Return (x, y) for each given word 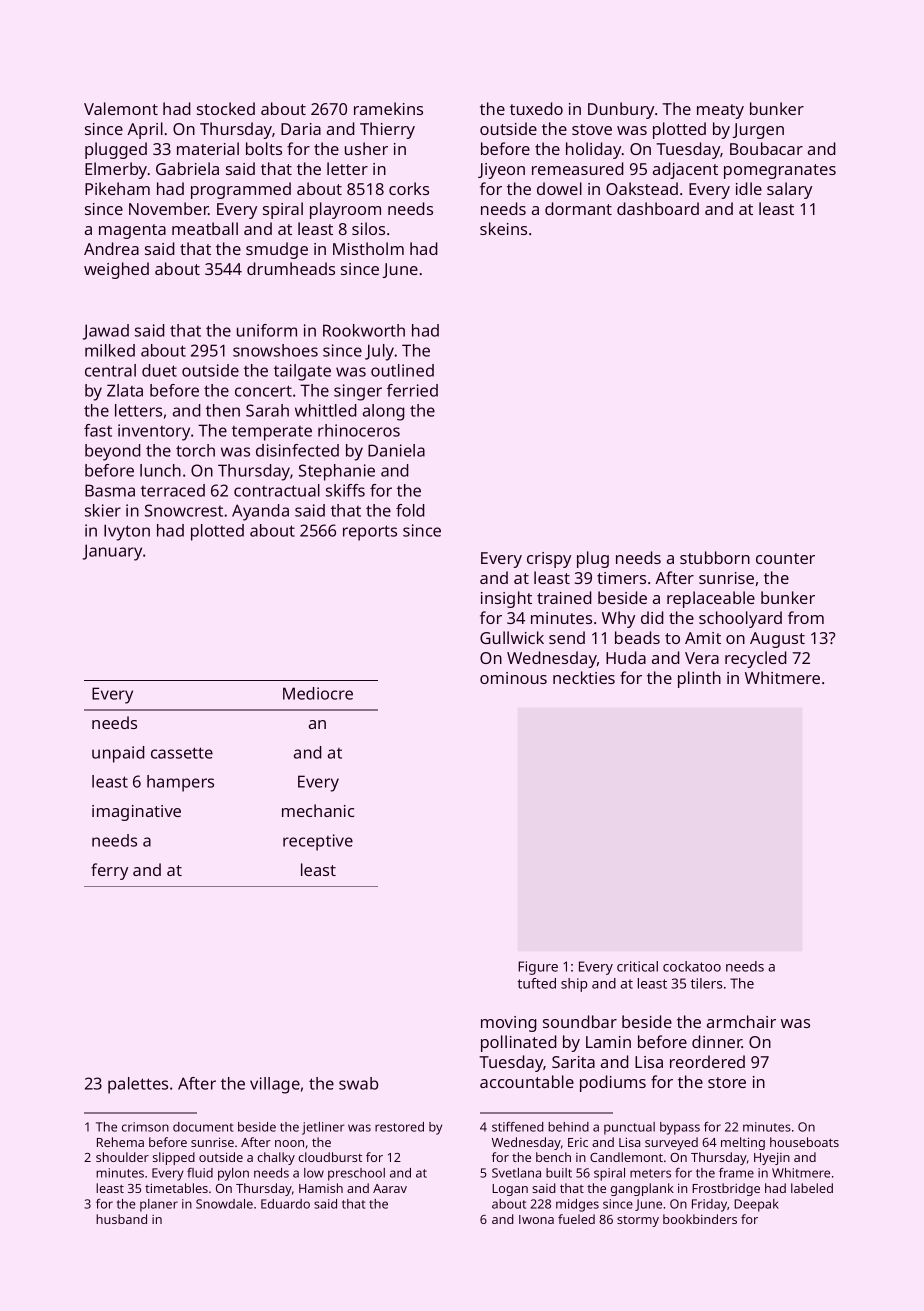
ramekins (388, 108)
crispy (549, 560)
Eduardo (285, 1204)
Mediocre (318, 693)
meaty (720, 111)
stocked (226, 108)
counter (785, 558)
